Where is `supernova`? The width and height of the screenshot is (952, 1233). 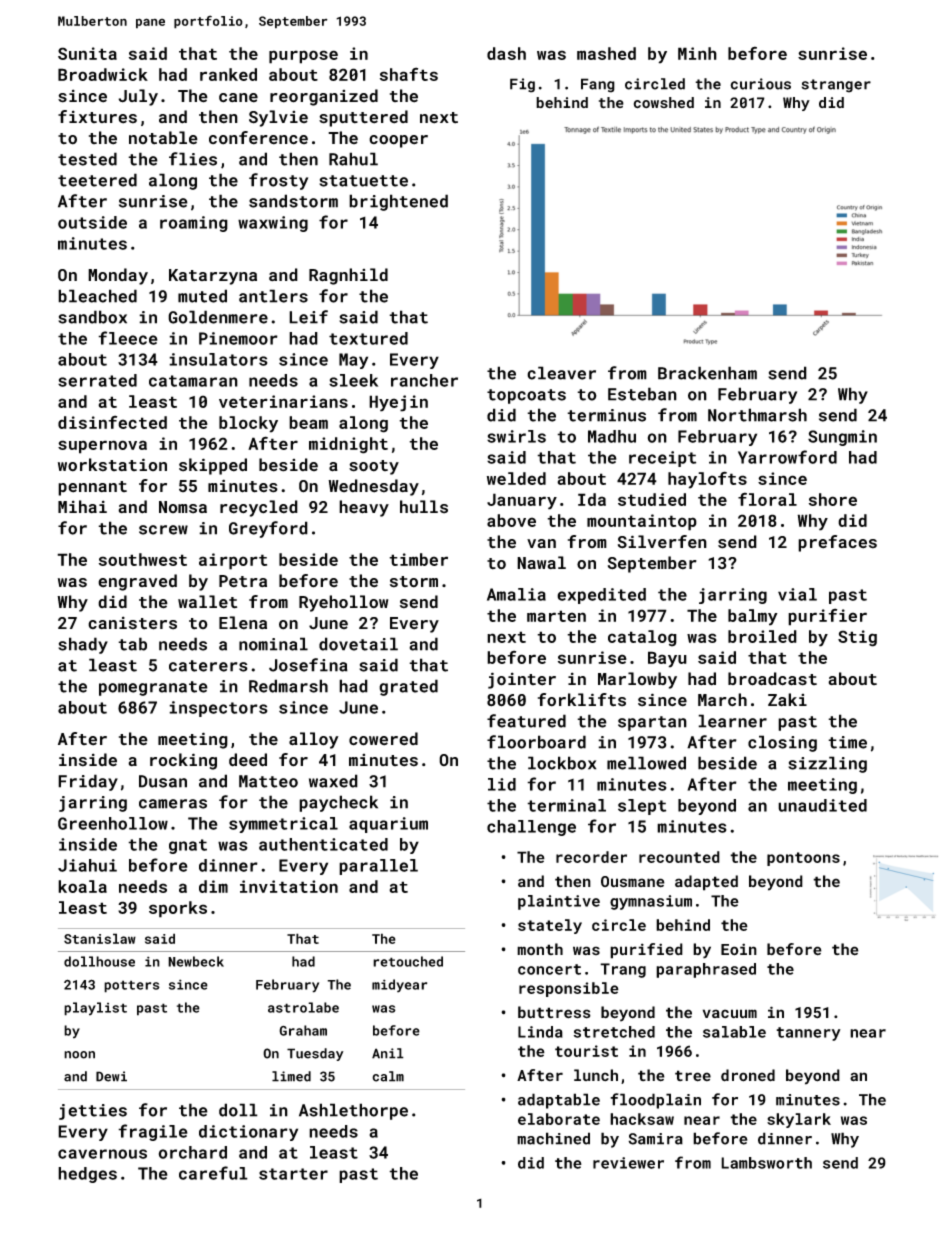 supernova is located at coordinates (102, 447).
